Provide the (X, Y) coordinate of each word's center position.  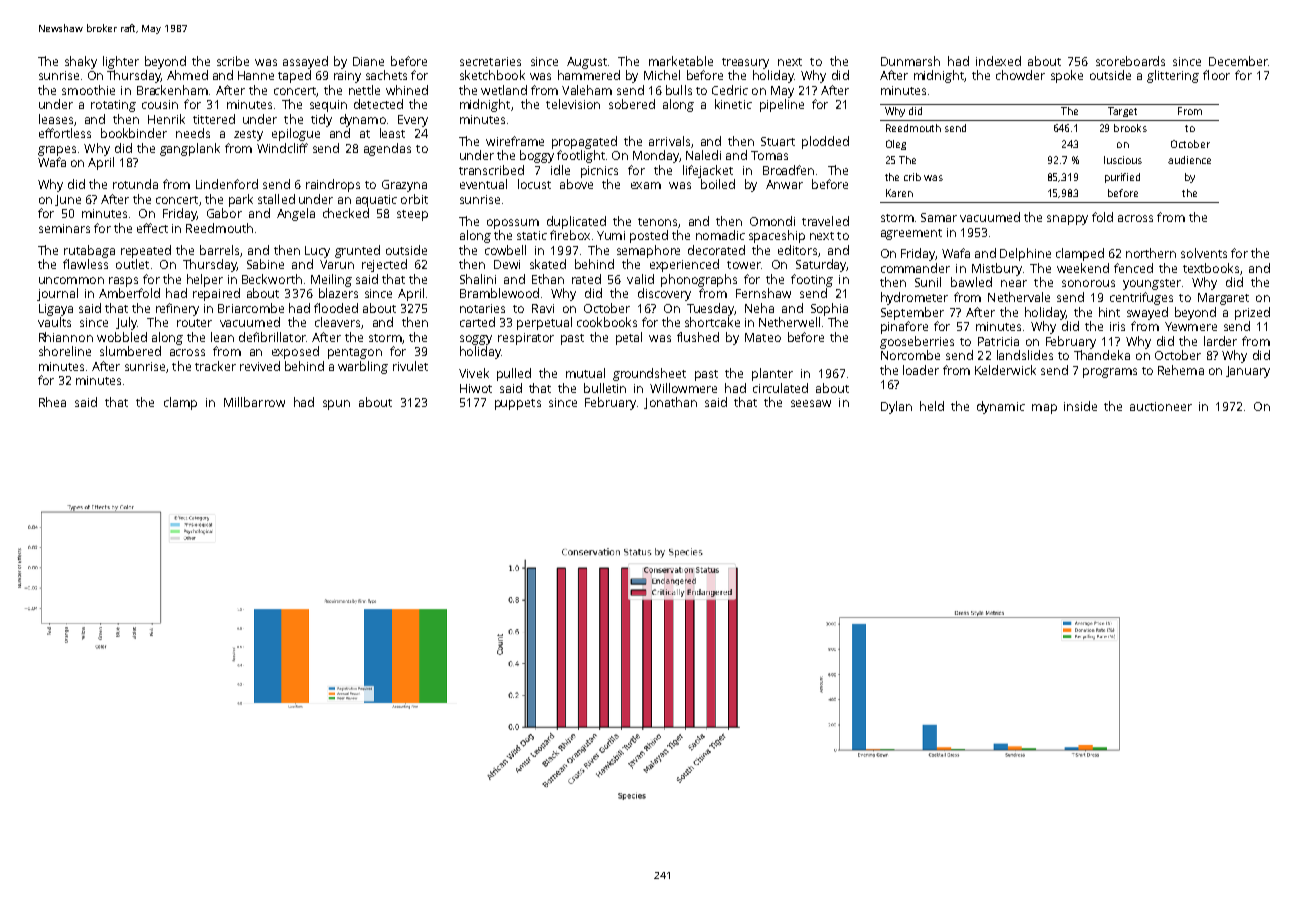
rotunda (135, 184)
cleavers (337, 322)
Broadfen (788, 170)
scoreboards (1130, 61)
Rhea (52, 402)
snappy (1067, 220)
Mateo (763, 337)
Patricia (998, 341)
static (532, 235)
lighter (121, 62)
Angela (296, 214)
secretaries (490, 61)
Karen (899, 193)
